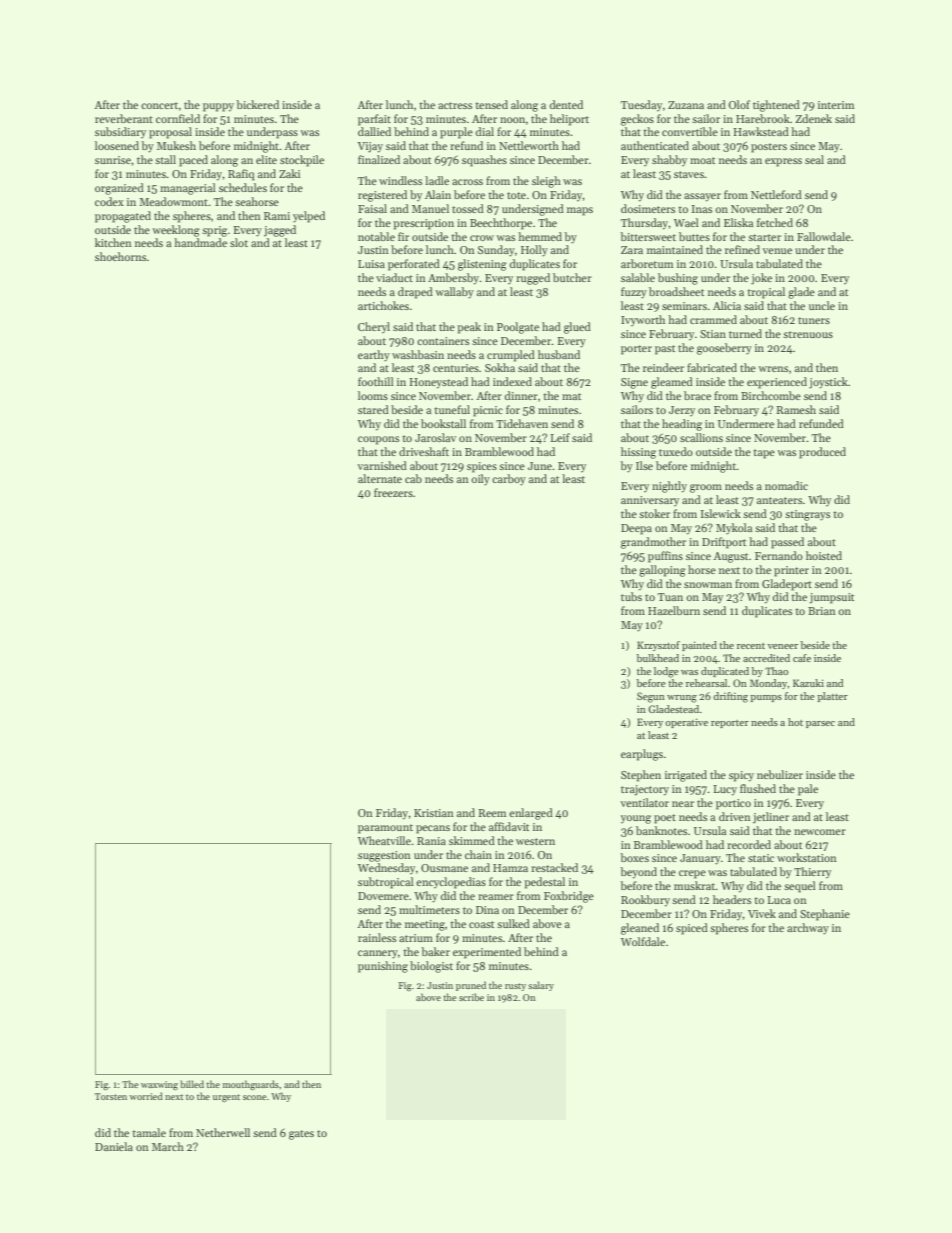 This image has width=952, height=1233. I want to click on paramount, so click(385, 829).
